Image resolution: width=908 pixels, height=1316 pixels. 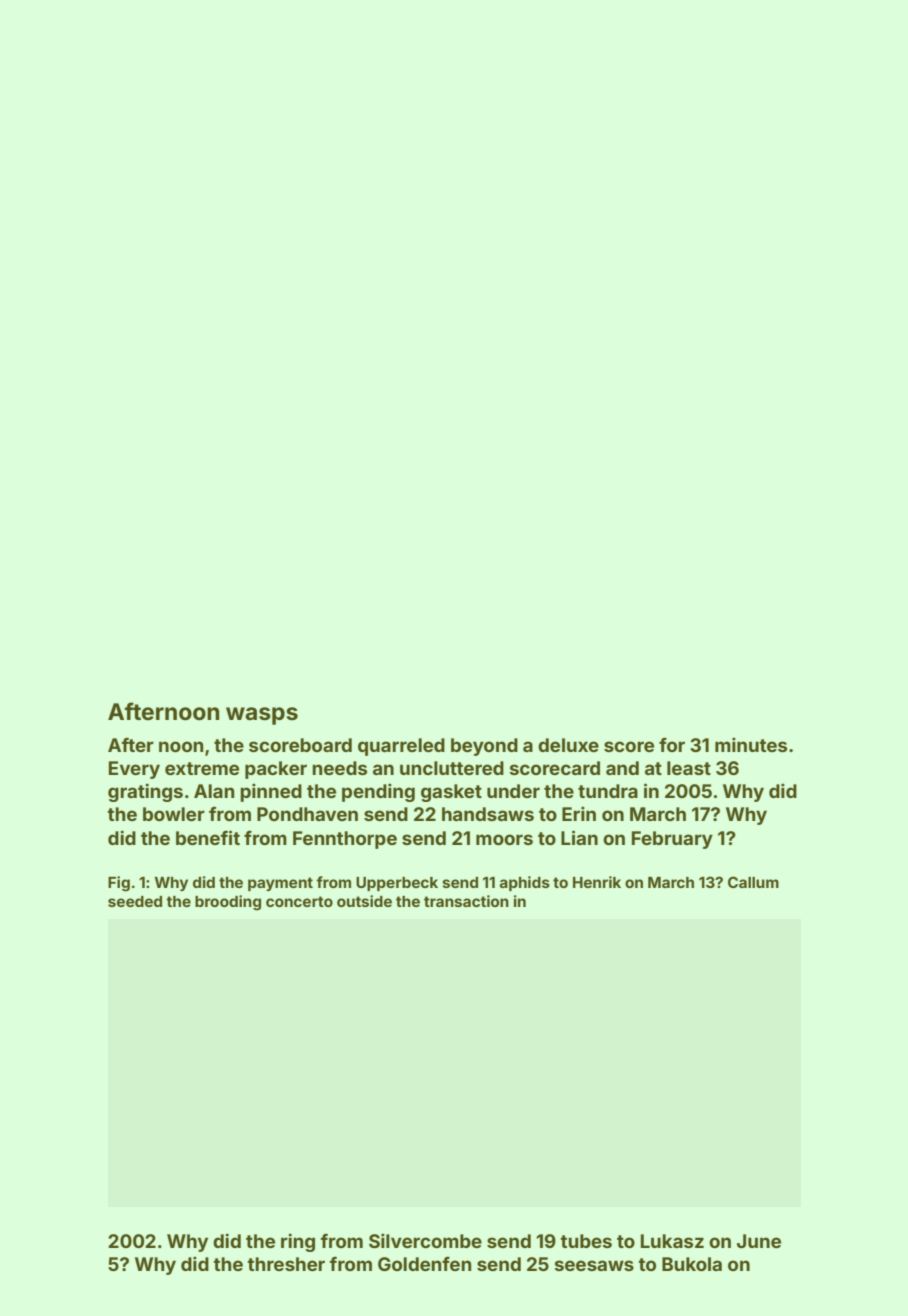 What do you see at coordinates (425, 1240) in the document?
I see `Silvercombe` at bounding box center [425, 1240].
